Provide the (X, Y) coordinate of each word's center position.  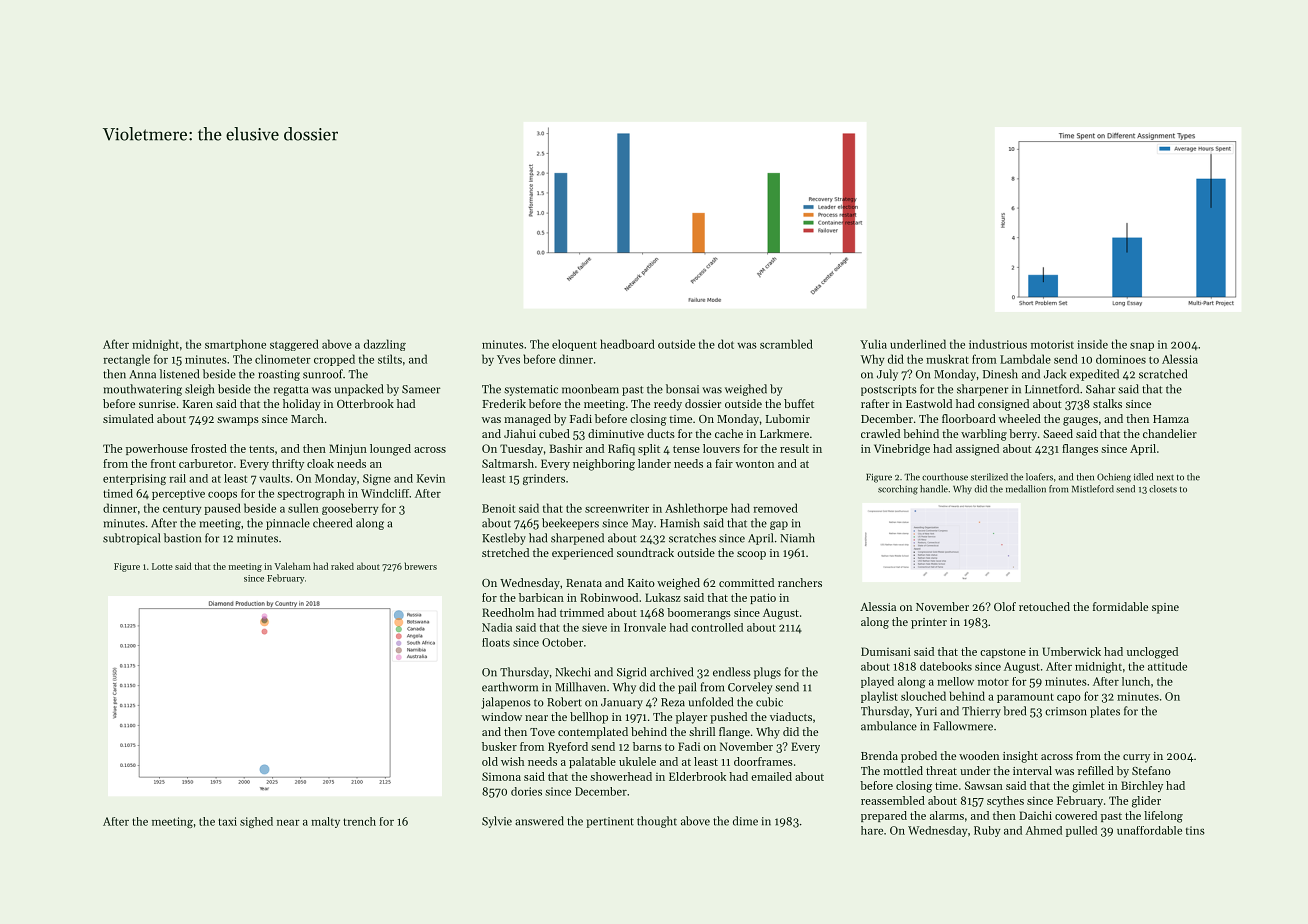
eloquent (574, 345)
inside (1092, 344)
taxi (227, 821)
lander (654, 463)
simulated (128, 418)
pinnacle (288, 524)
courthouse (945, 477)
